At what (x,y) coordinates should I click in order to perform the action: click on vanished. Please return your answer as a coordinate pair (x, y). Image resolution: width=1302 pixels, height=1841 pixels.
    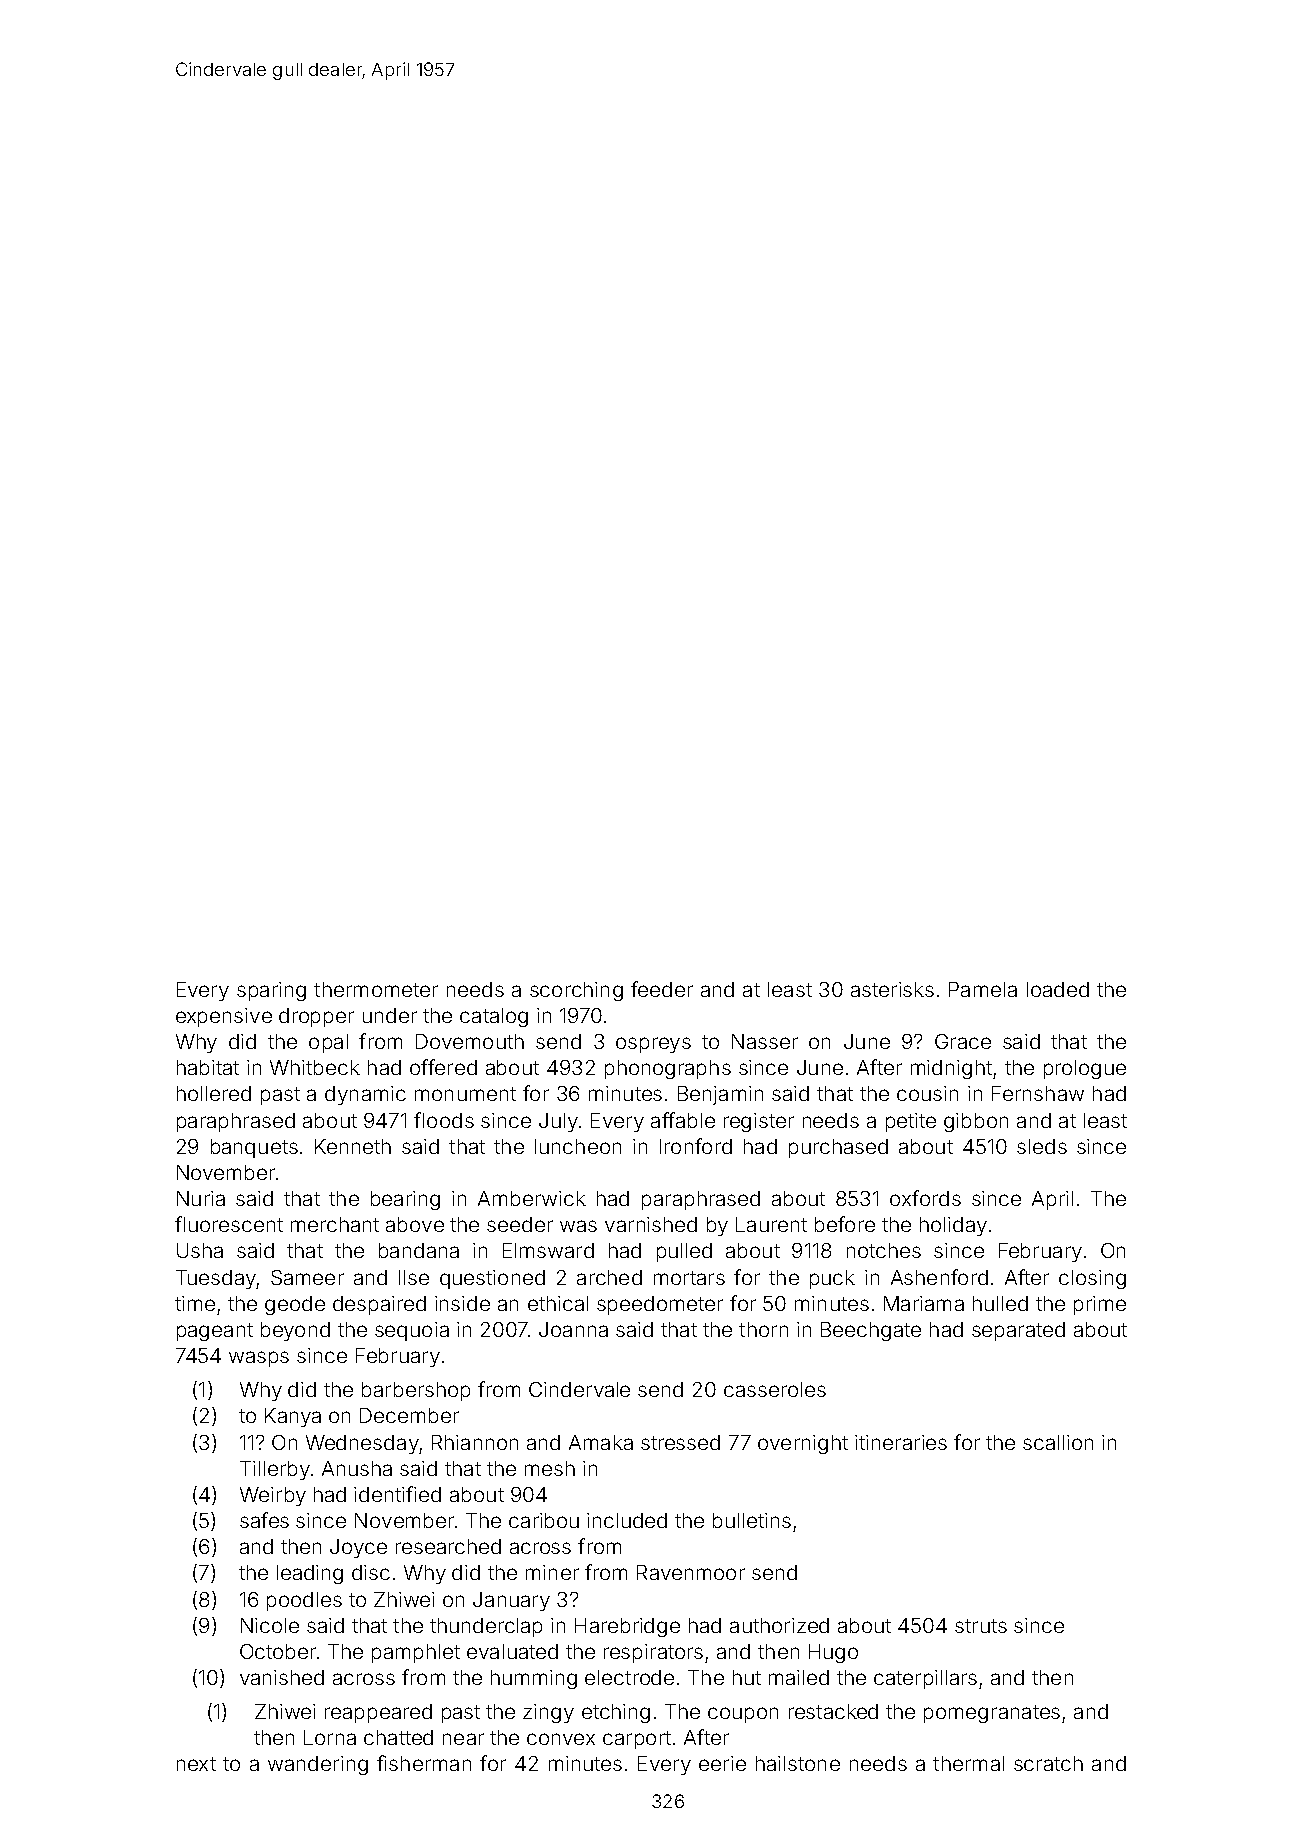
    Looking at the image, I should click on (282, 1677).
